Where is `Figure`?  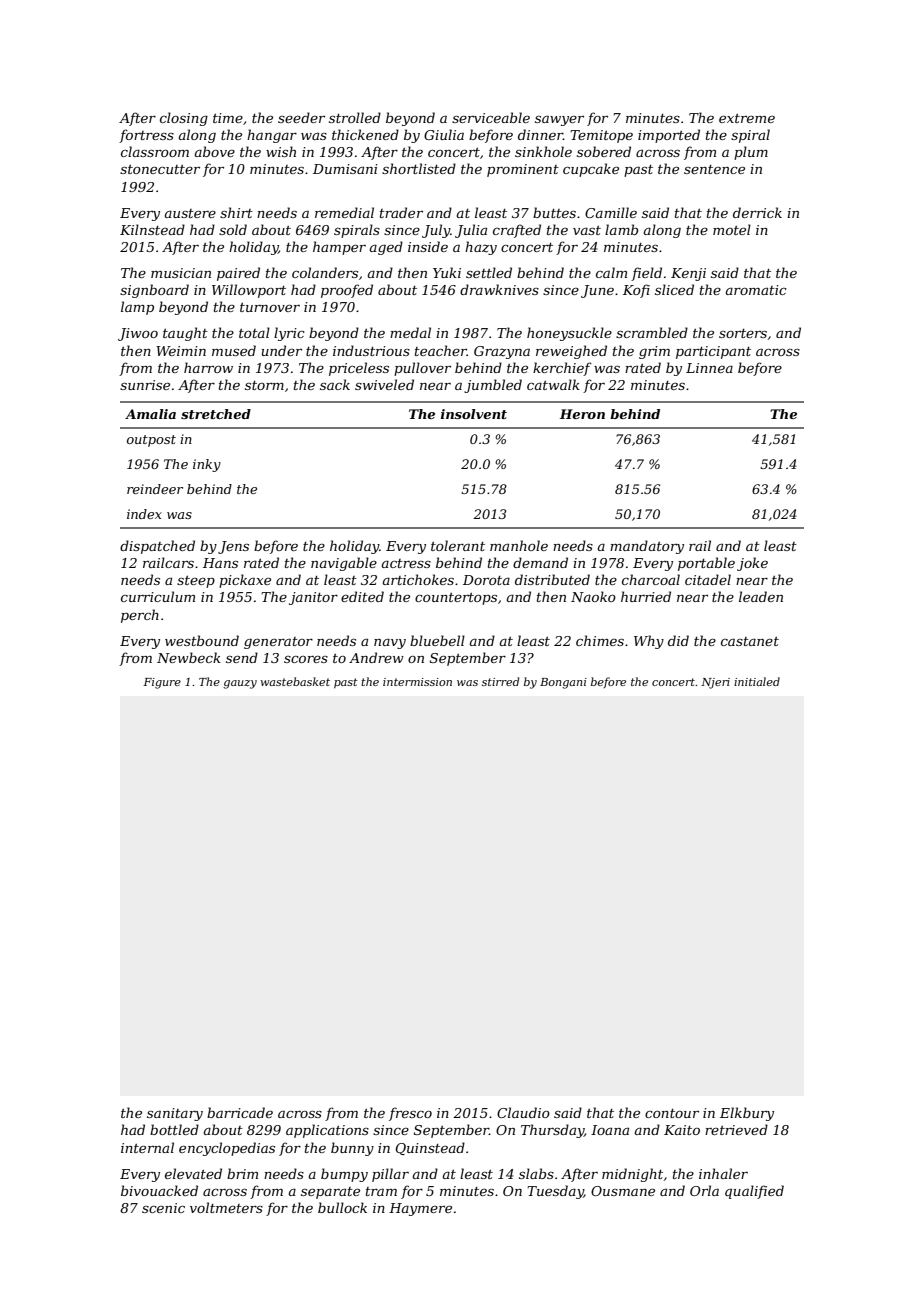
Figure is located at coordinates (162, 683).
